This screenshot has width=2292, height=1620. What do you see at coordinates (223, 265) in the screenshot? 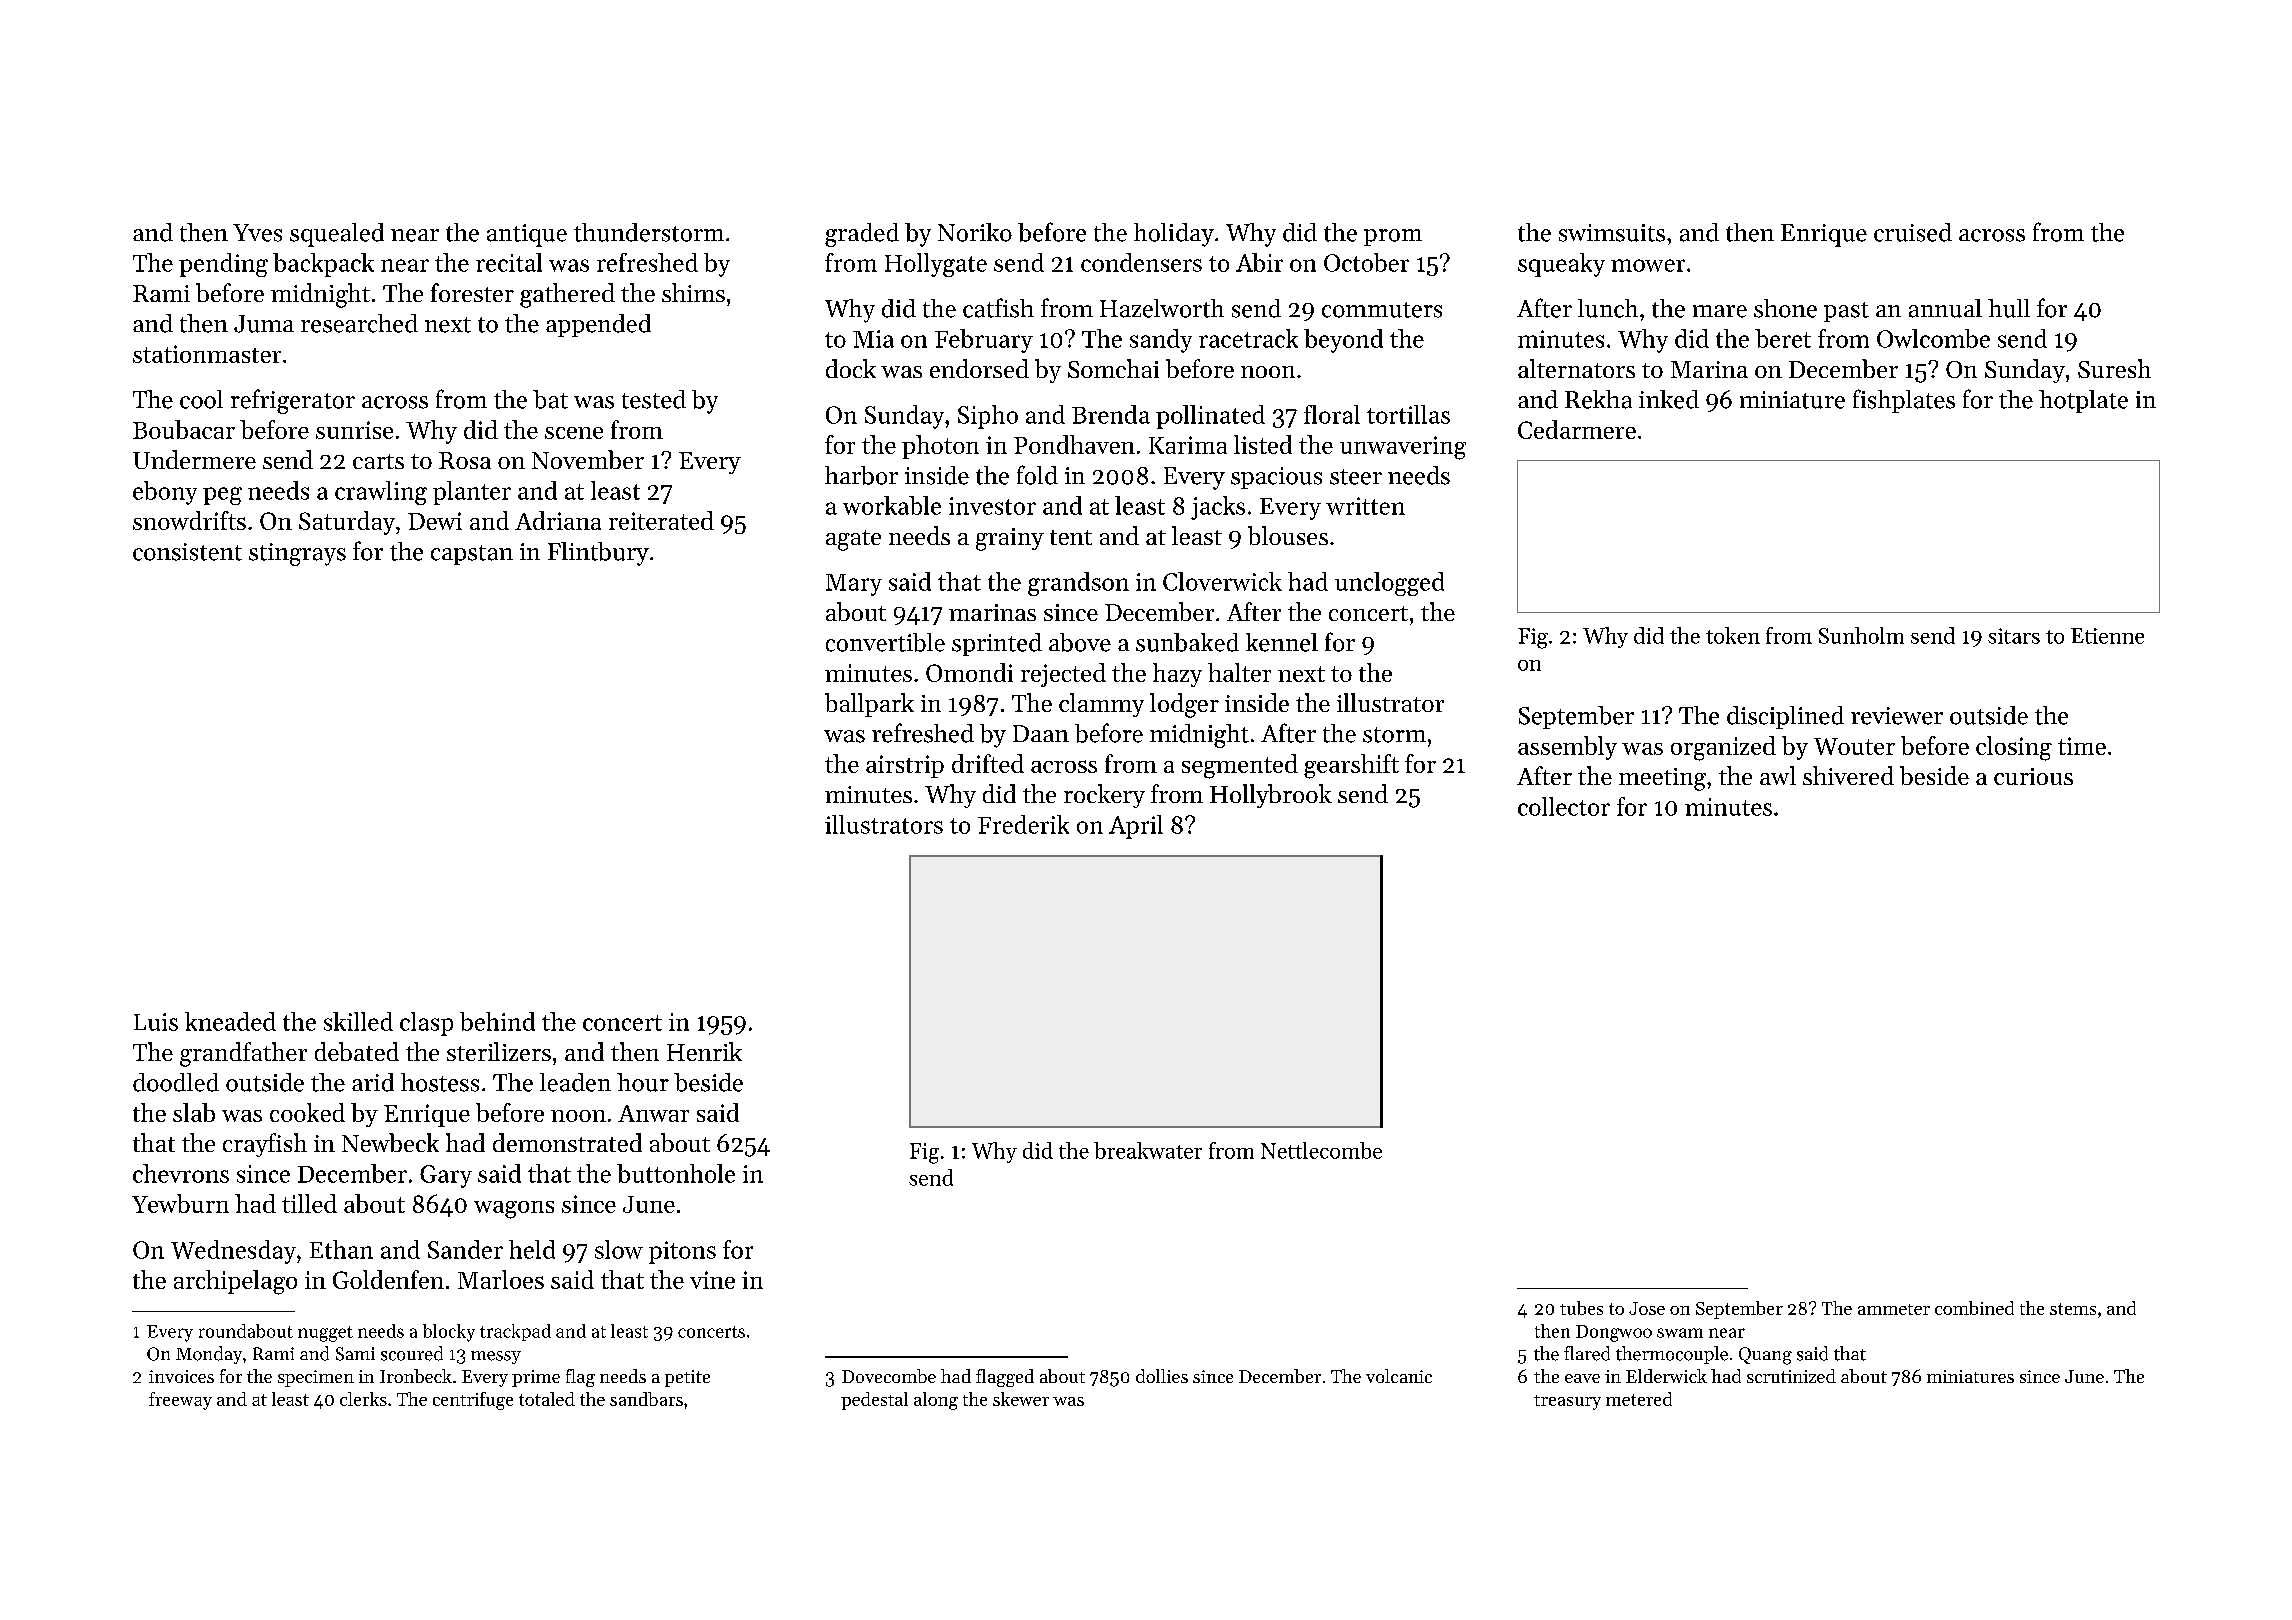
I see `pending` at bounding box center [223, 265].
